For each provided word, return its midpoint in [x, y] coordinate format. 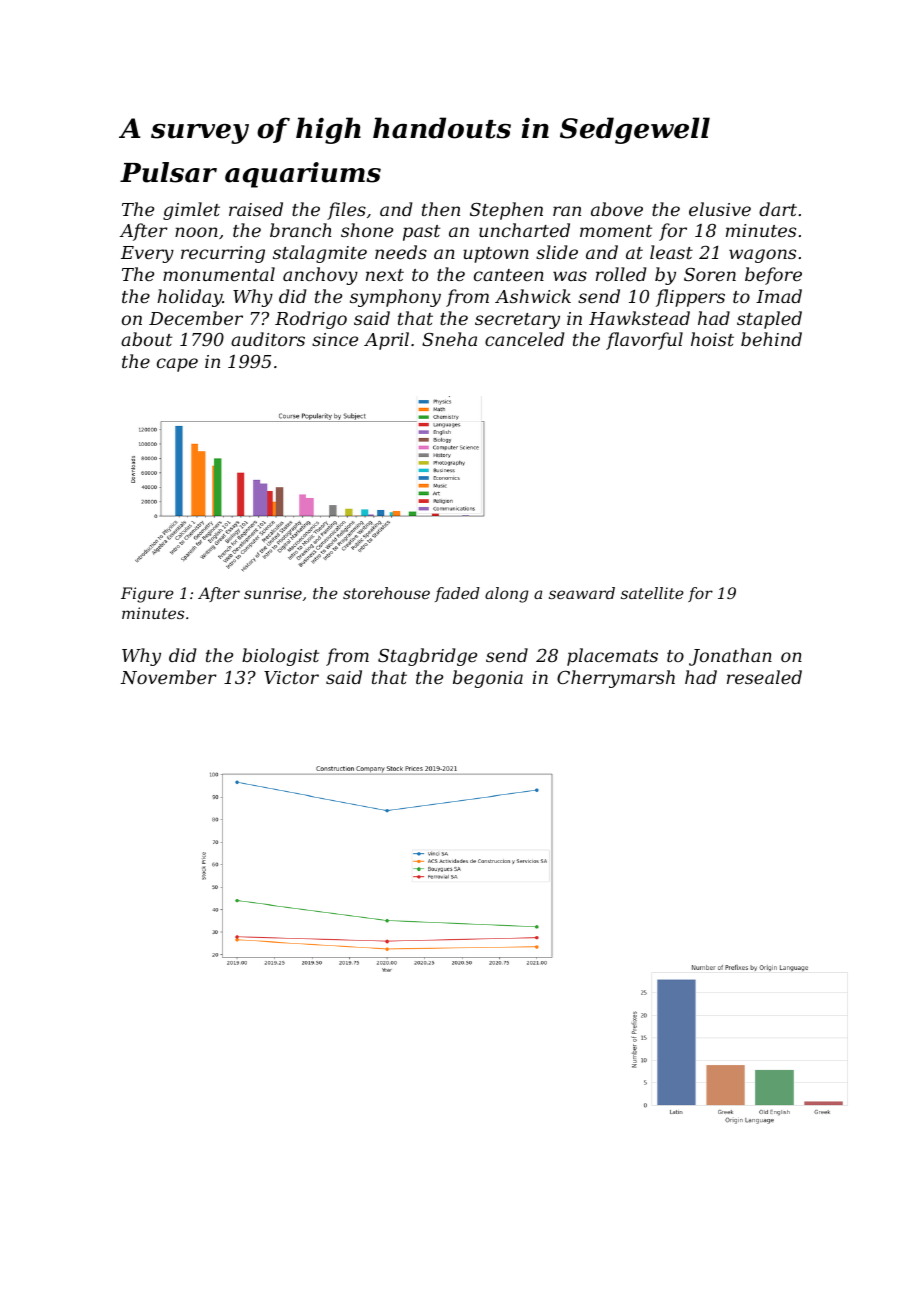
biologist [280, 657]
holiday [189, 298]
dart [778, 209]
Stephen [506, 211]
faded [457, 594]
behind [771, 339]
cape [177, 365]
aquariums [303, 175]
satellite [652, 593]
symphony [395, 298]
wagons [762, 256]
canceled [524, 339]
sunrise [273, 593]
